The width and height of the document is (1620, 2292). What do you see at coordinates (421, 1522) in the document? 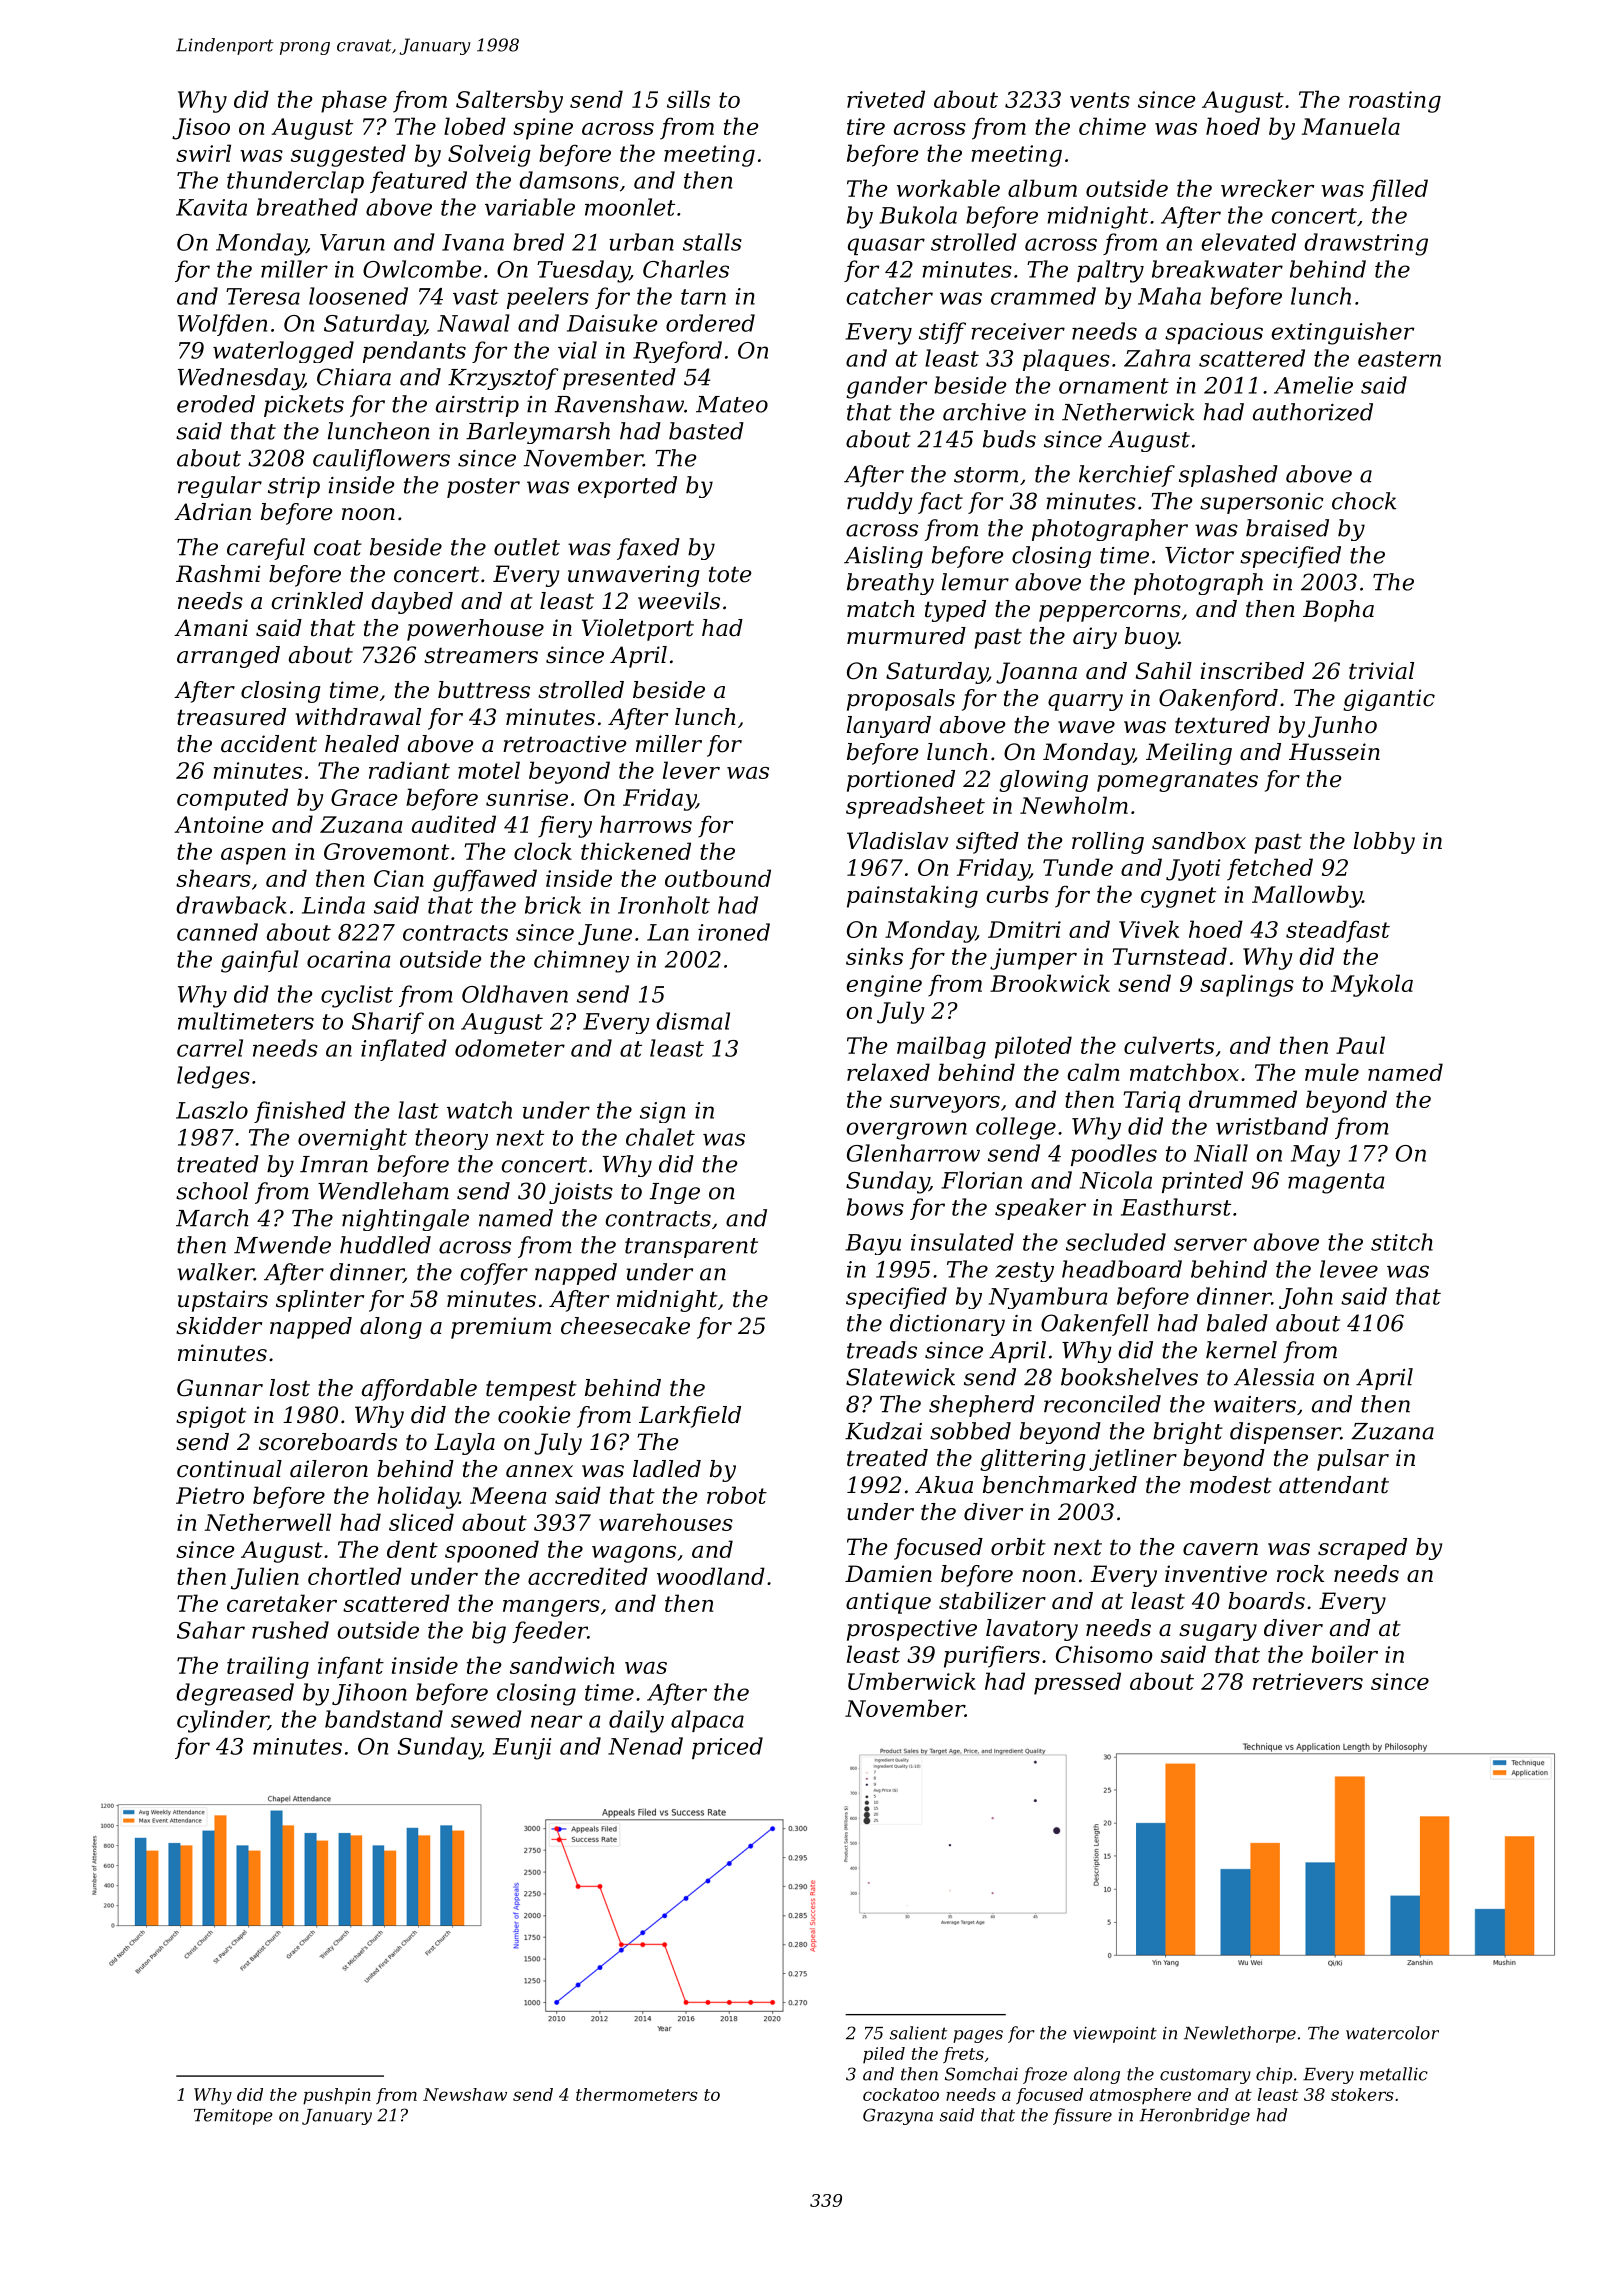
I see `sliced` at bounding box center [421, 1522].
